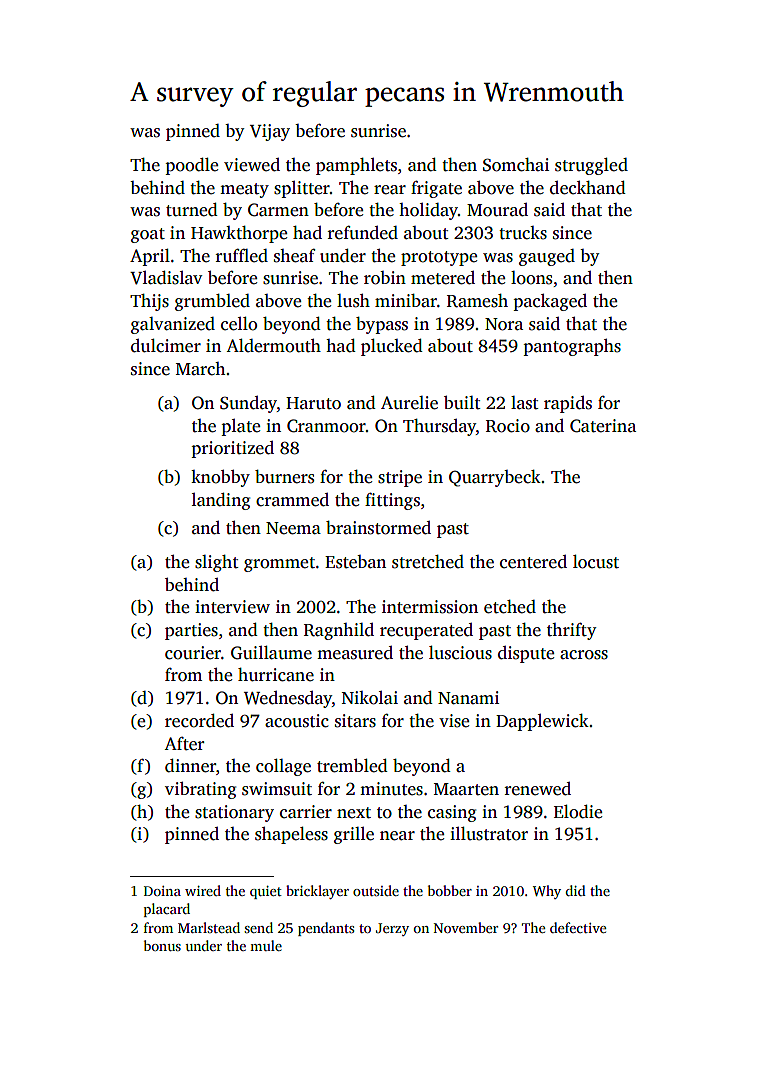 This page has height=1091, width=769. Describe the element at coordinates (426, 631) in the page. I see `recuperated` at that location.
